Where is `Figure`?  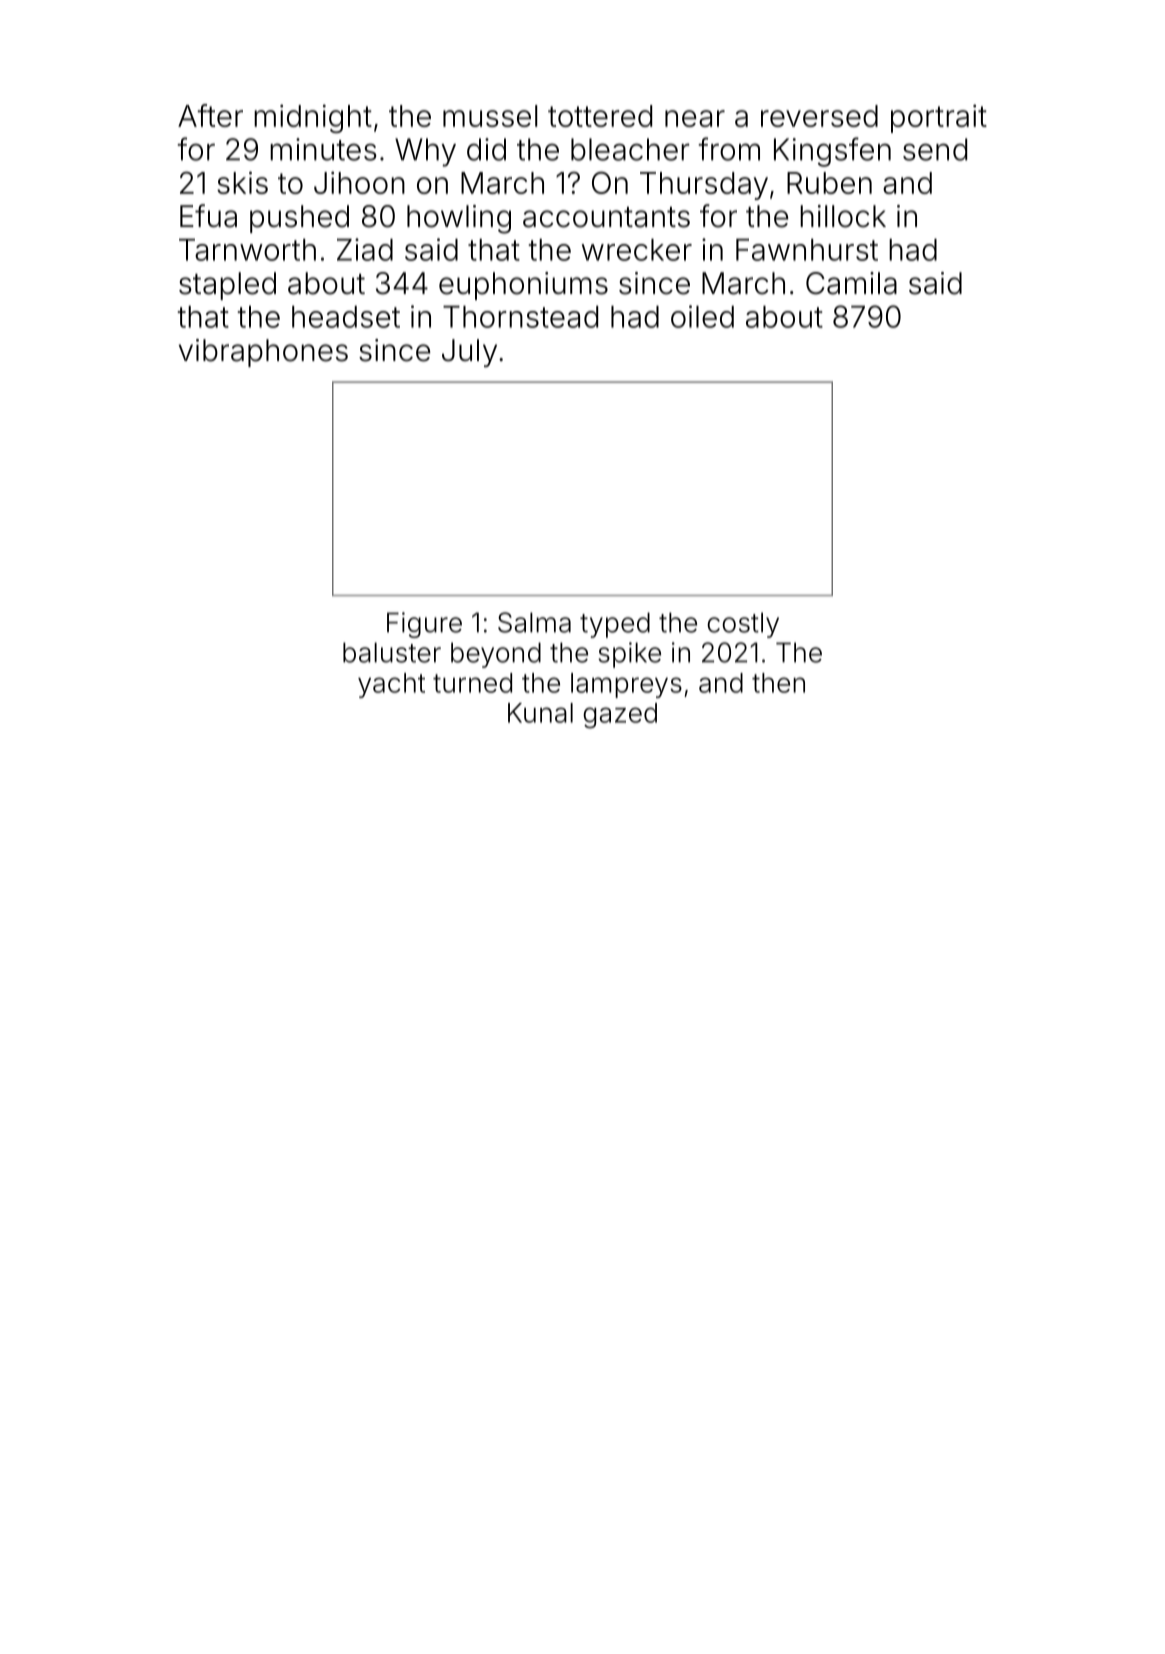
Figure is located at coordinates (424, 625).
